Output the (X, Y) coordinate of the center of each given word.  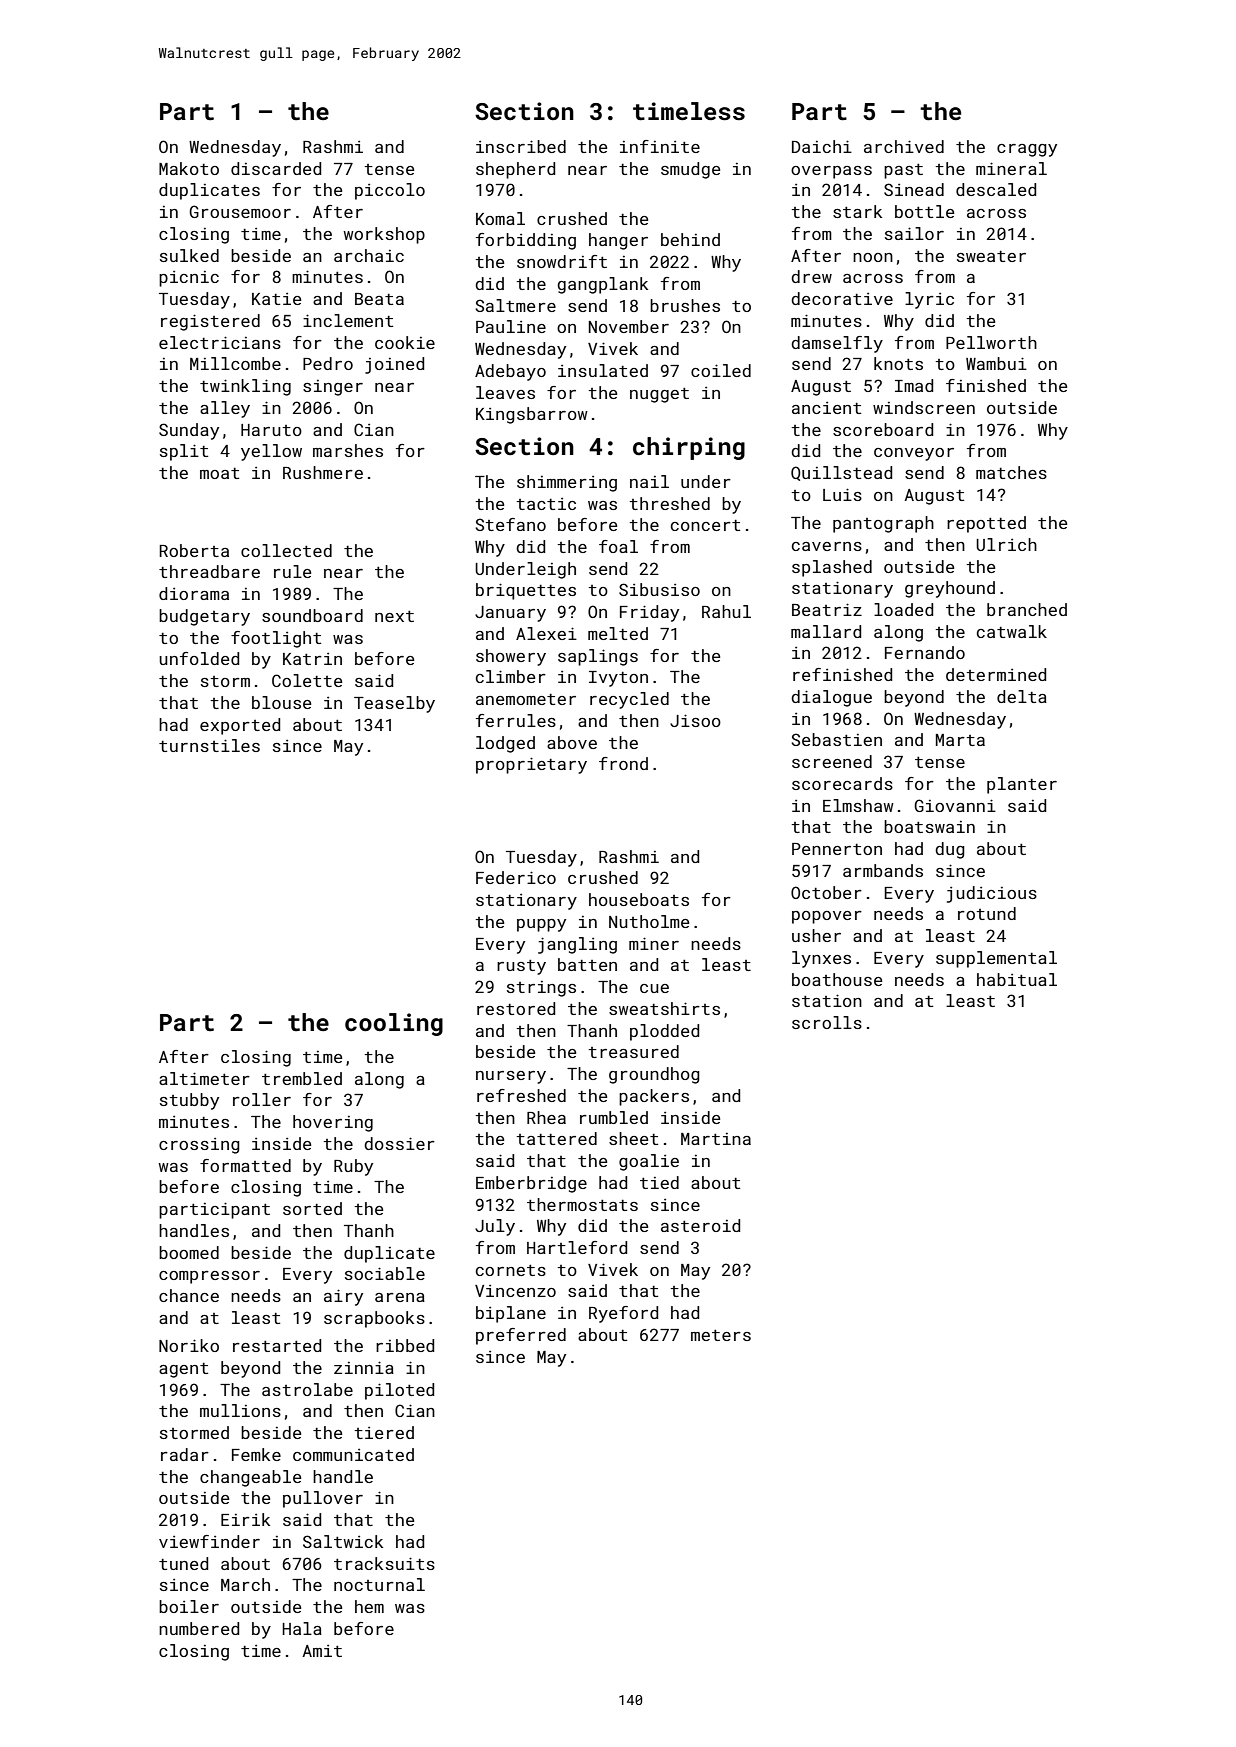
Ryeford (623, 1314)
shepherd (515, 170)
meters (721, 1335)
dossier (399, 1143)
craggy (1027, 150)
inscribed (521, 146)
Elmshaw (858, 805)
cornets (511, 1270)
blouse (281, 702)
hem (369, 1606)
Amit (322, 1651)
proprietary (531, 765)
